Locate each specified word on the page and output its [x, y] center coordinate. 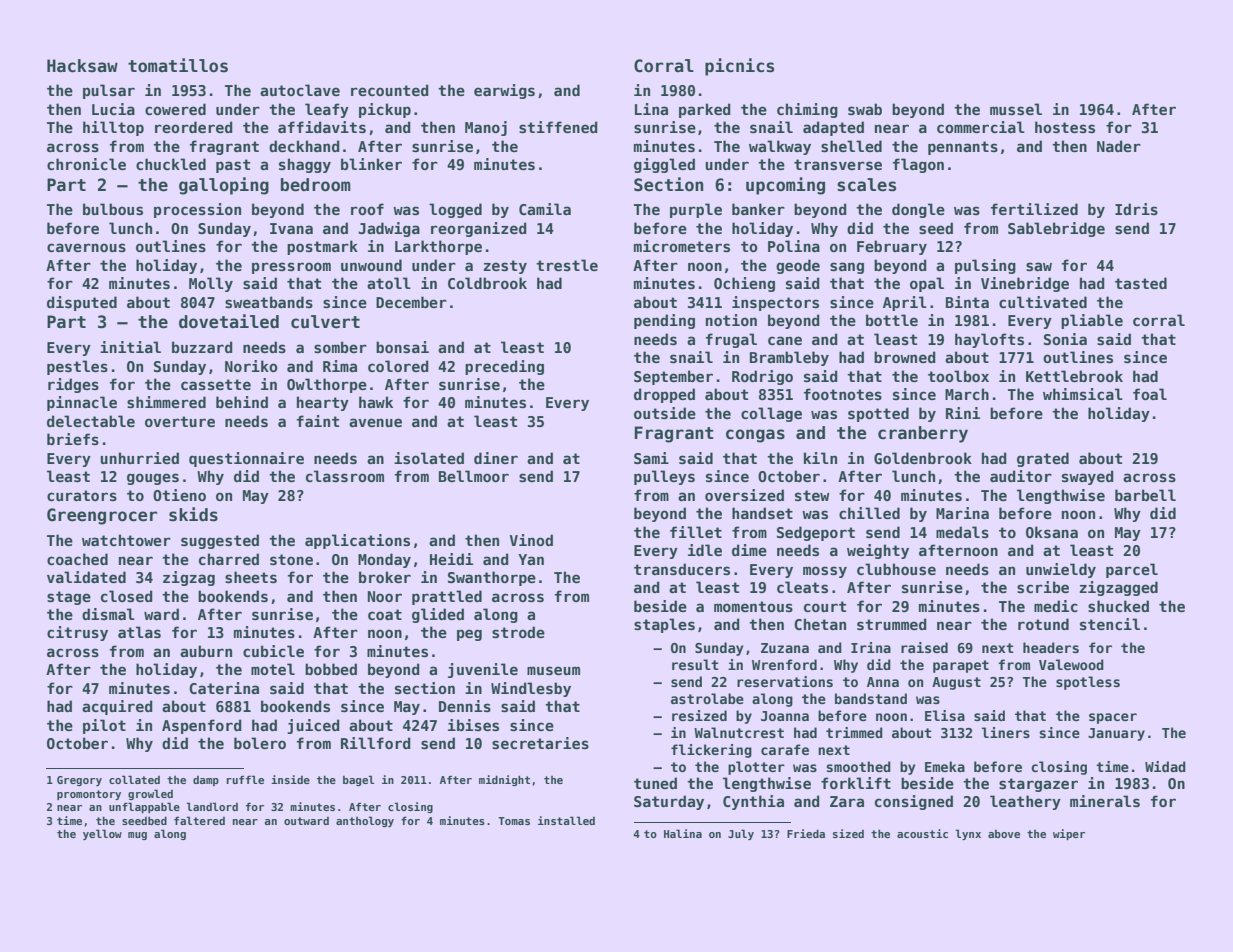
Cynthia [753, 802]
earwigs [504, 91]
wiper [1069, 834]
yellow [102, 834]
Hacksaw [82, 66]
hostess [1065, 127]
